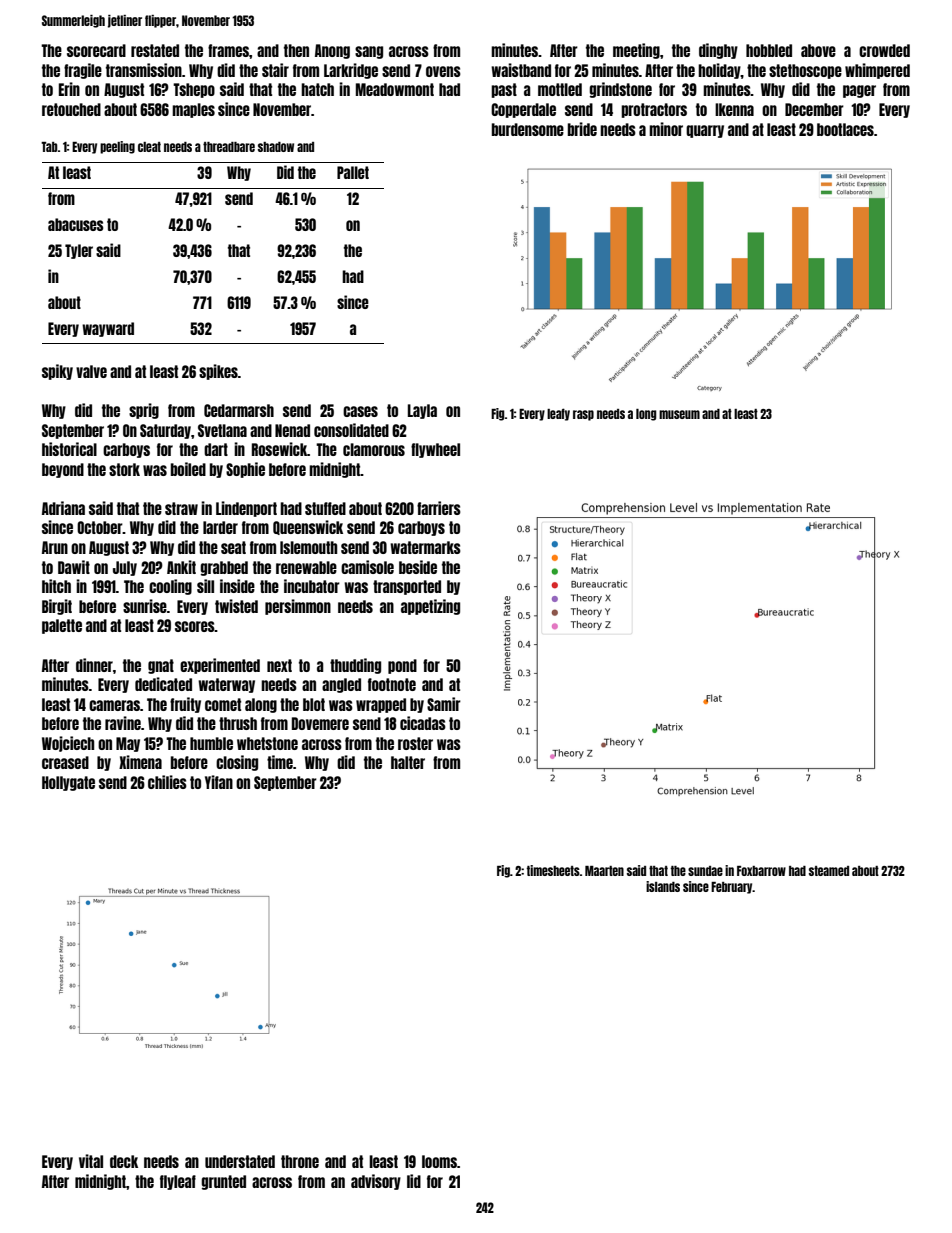 This screenshot has height=1233, width=952. I want to click on understated, so click(240, 1161).
